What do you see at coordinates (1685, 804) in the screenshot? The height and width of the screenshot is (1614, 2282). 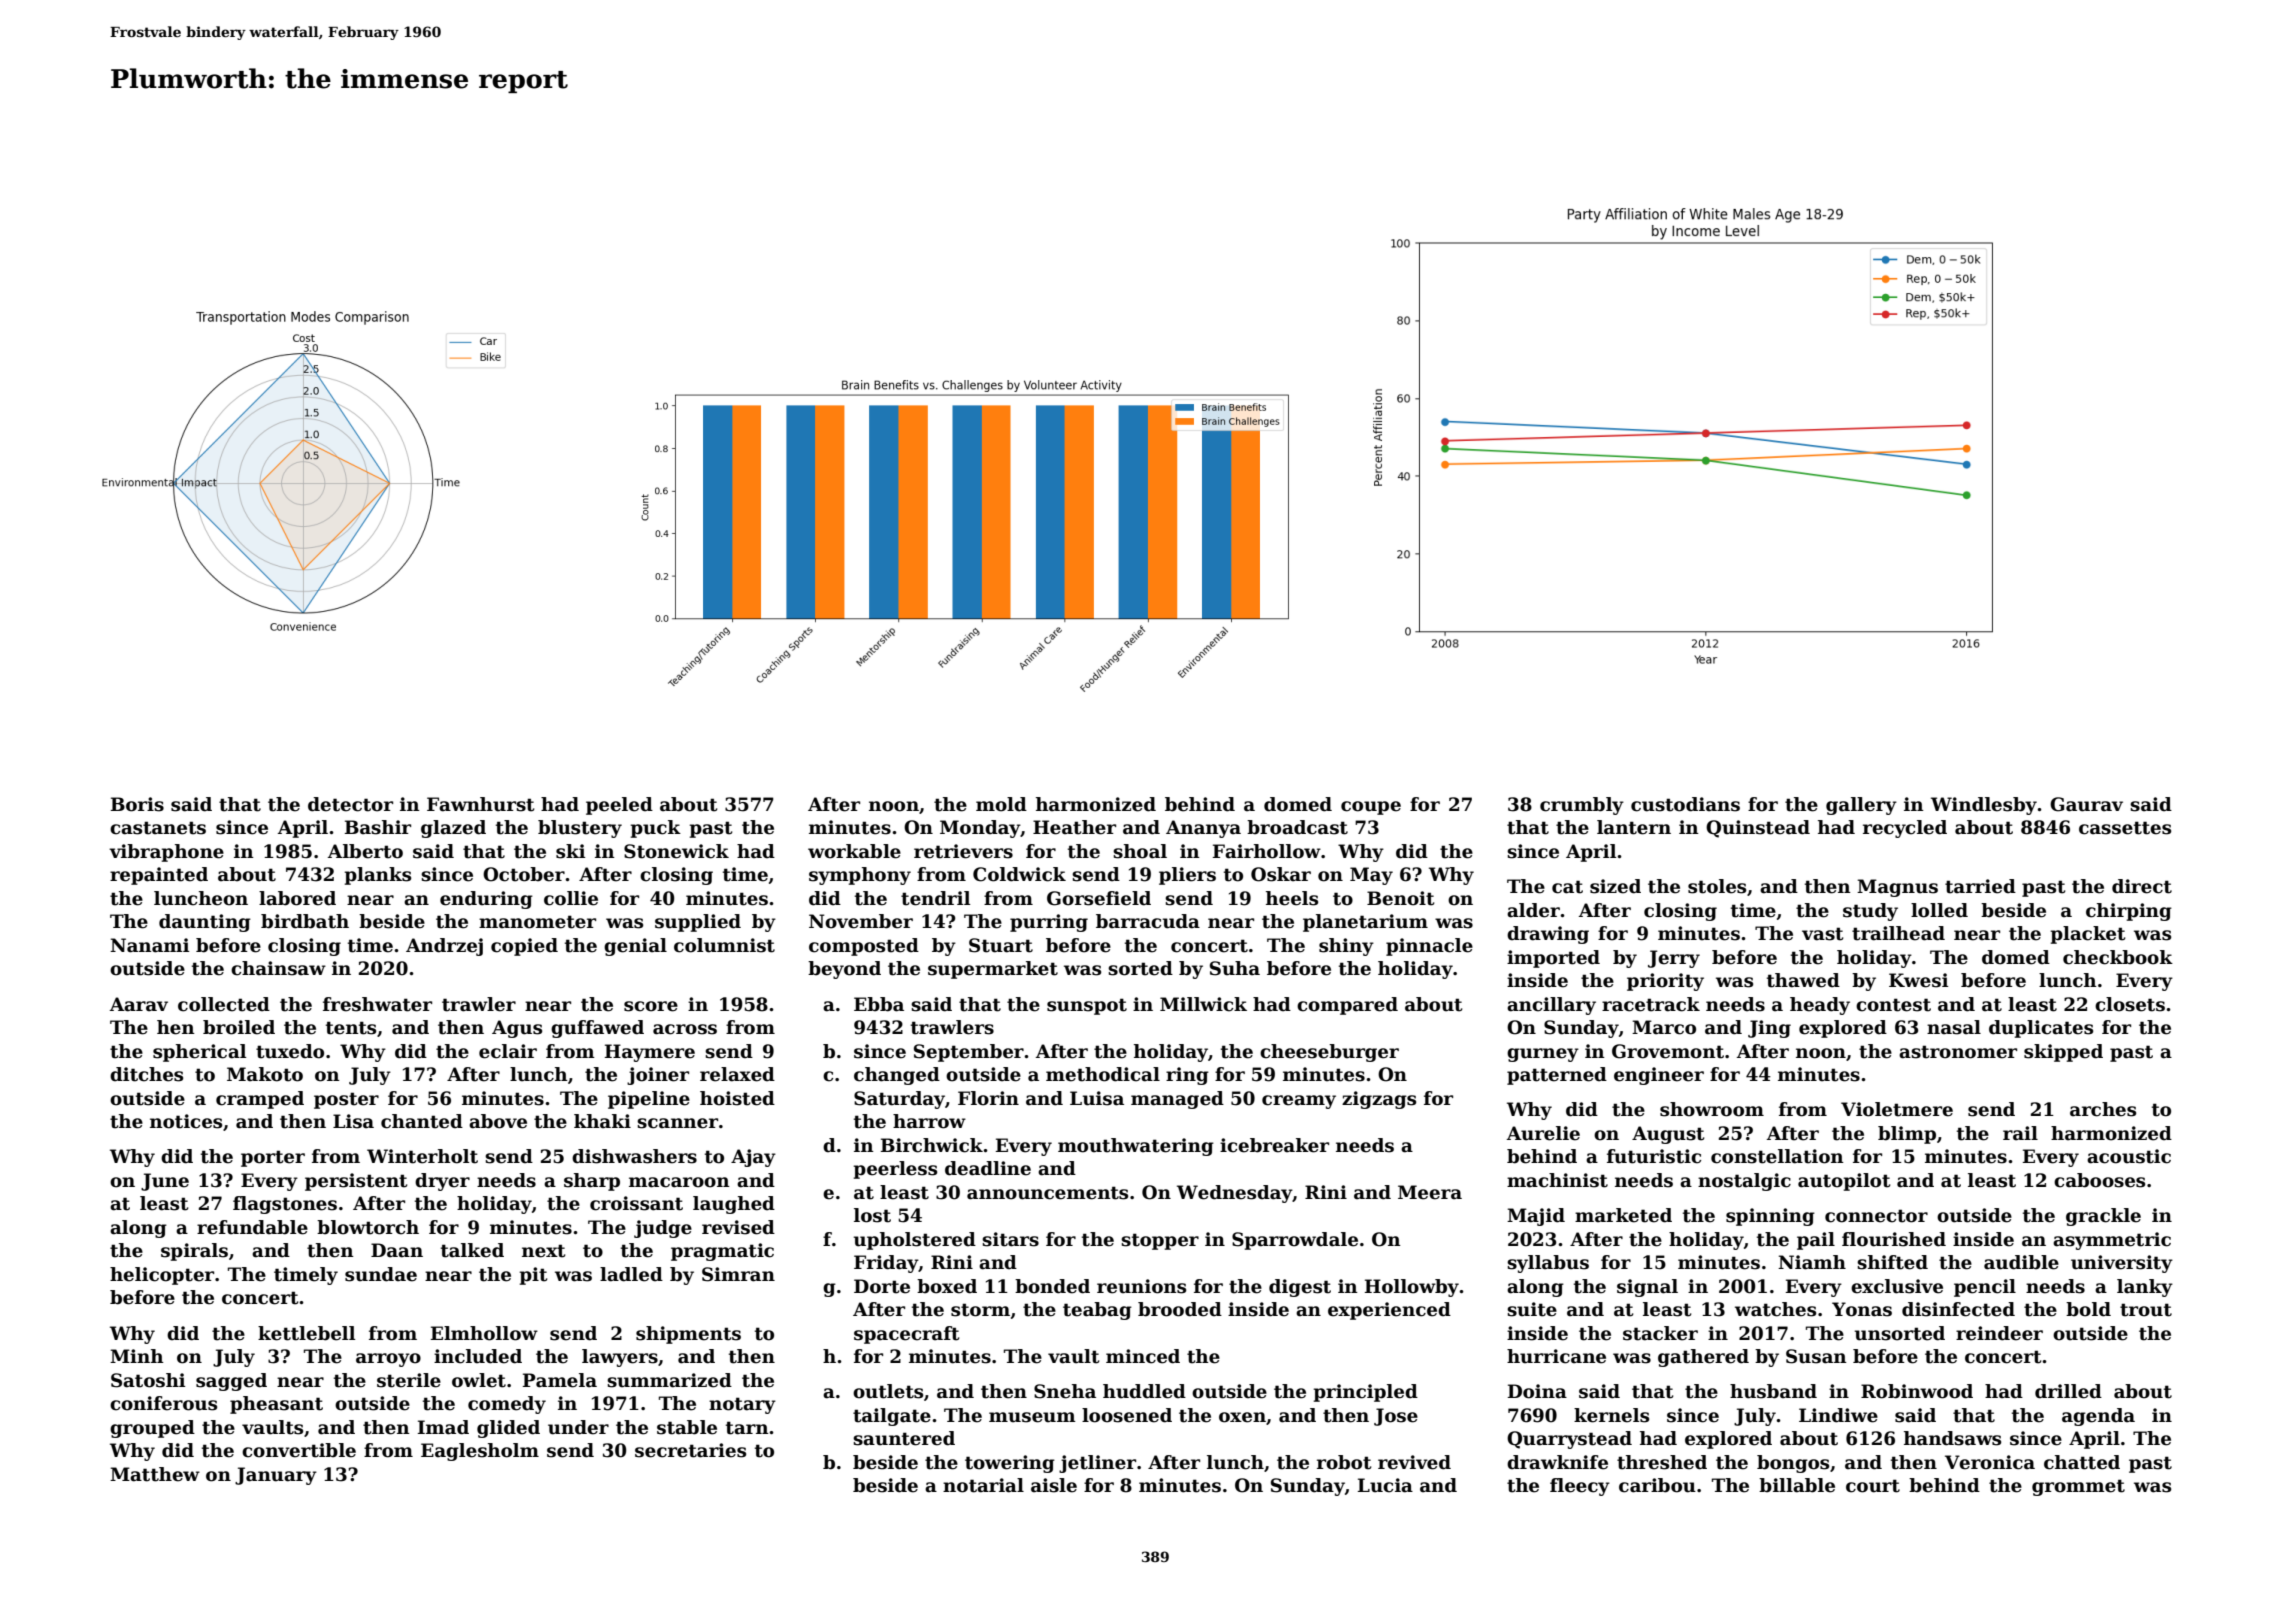 I see `custodians` at bounding box center [1685, 804].
